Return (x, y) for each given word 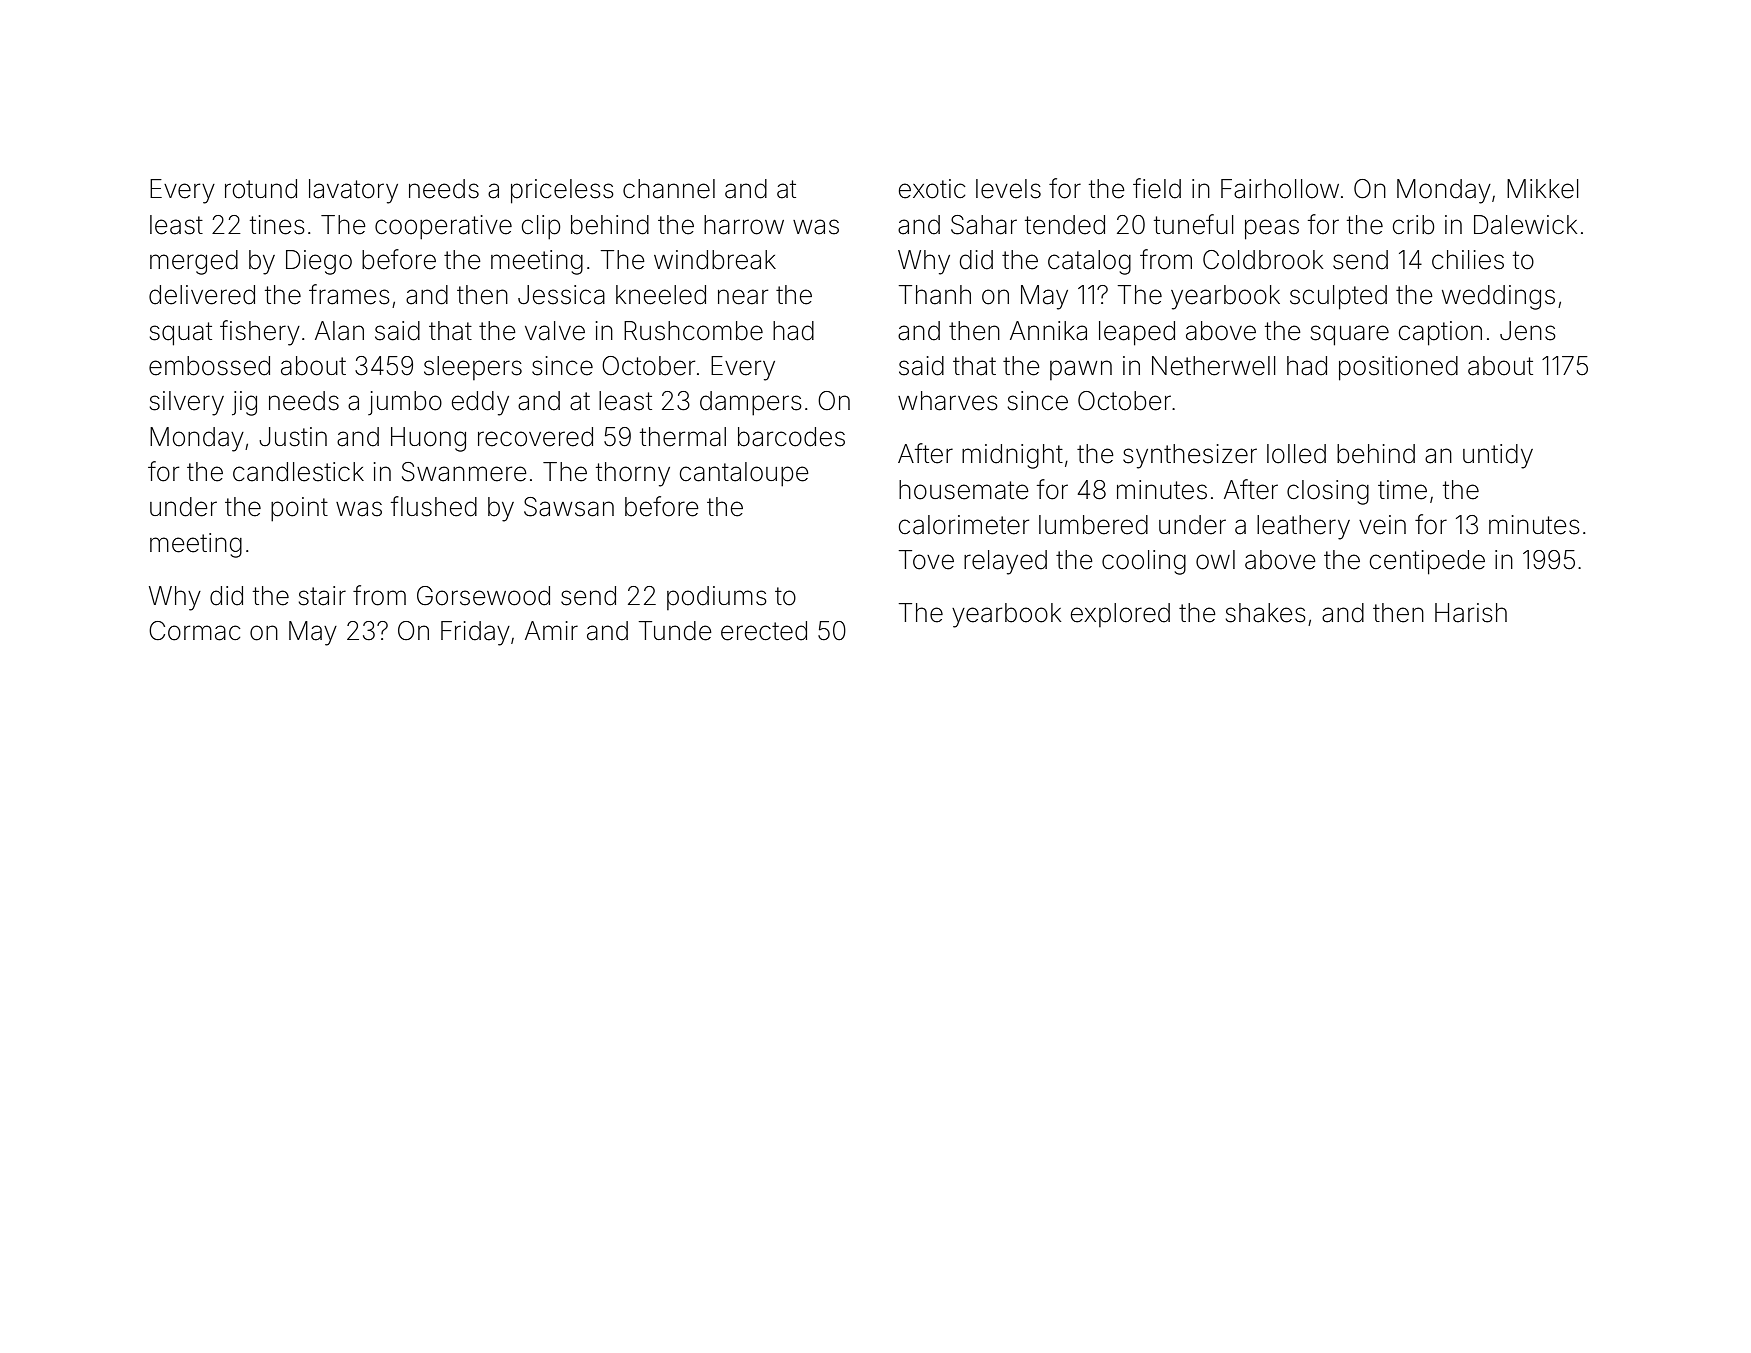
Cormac (195, 631)
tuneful (1194, 224)
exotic (932, 189)
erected (764, 631)
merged (194, 262)
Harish (1471, 613)
